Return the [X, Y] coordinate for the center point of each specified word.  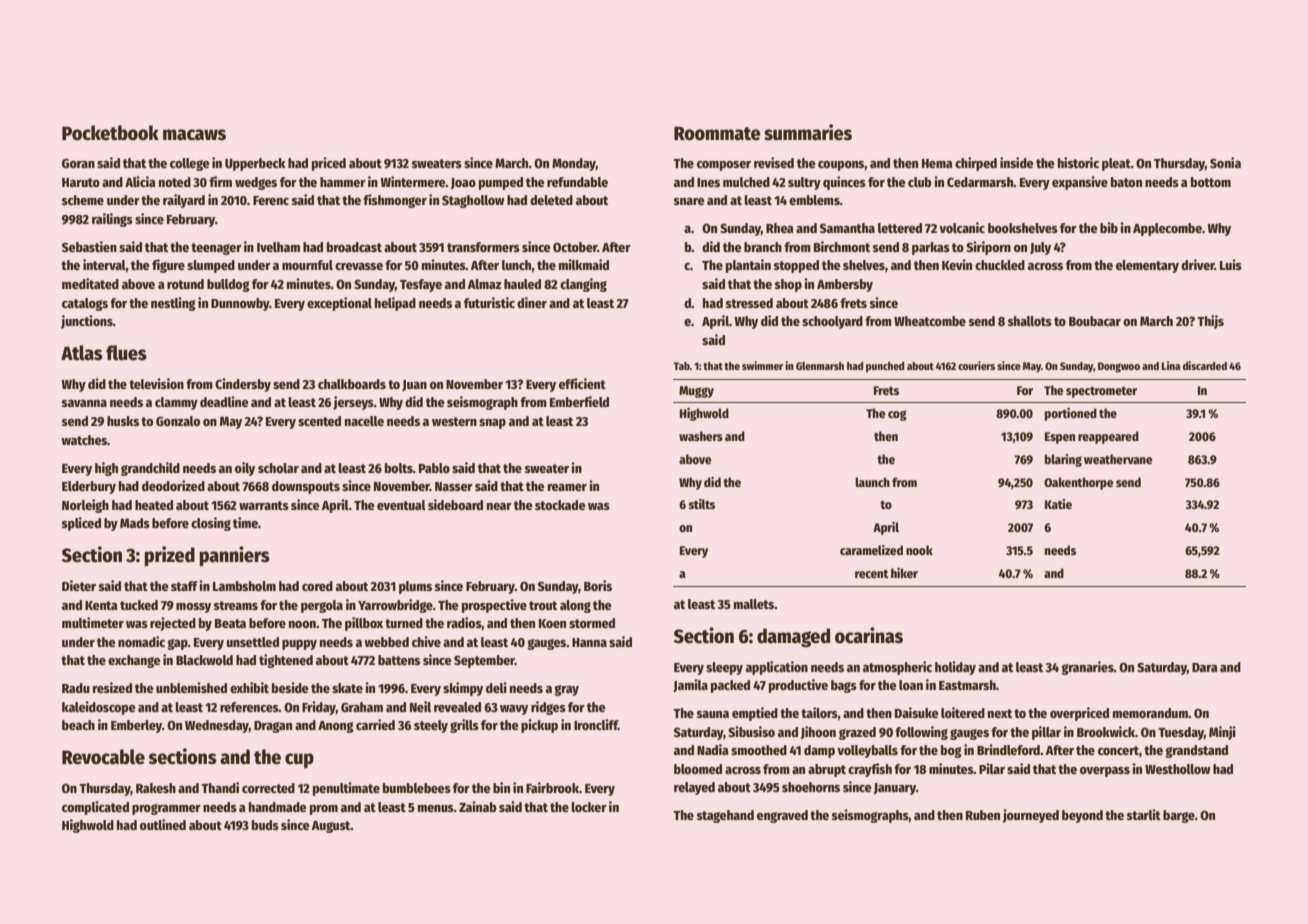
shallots [1030, 321]
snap [492, 424]
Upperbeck [255, 164]
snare [689, 201]
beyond [1082, 816]
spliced [81, 524]
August [331, 827]
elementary [1147, 266]
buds [265, 825]
